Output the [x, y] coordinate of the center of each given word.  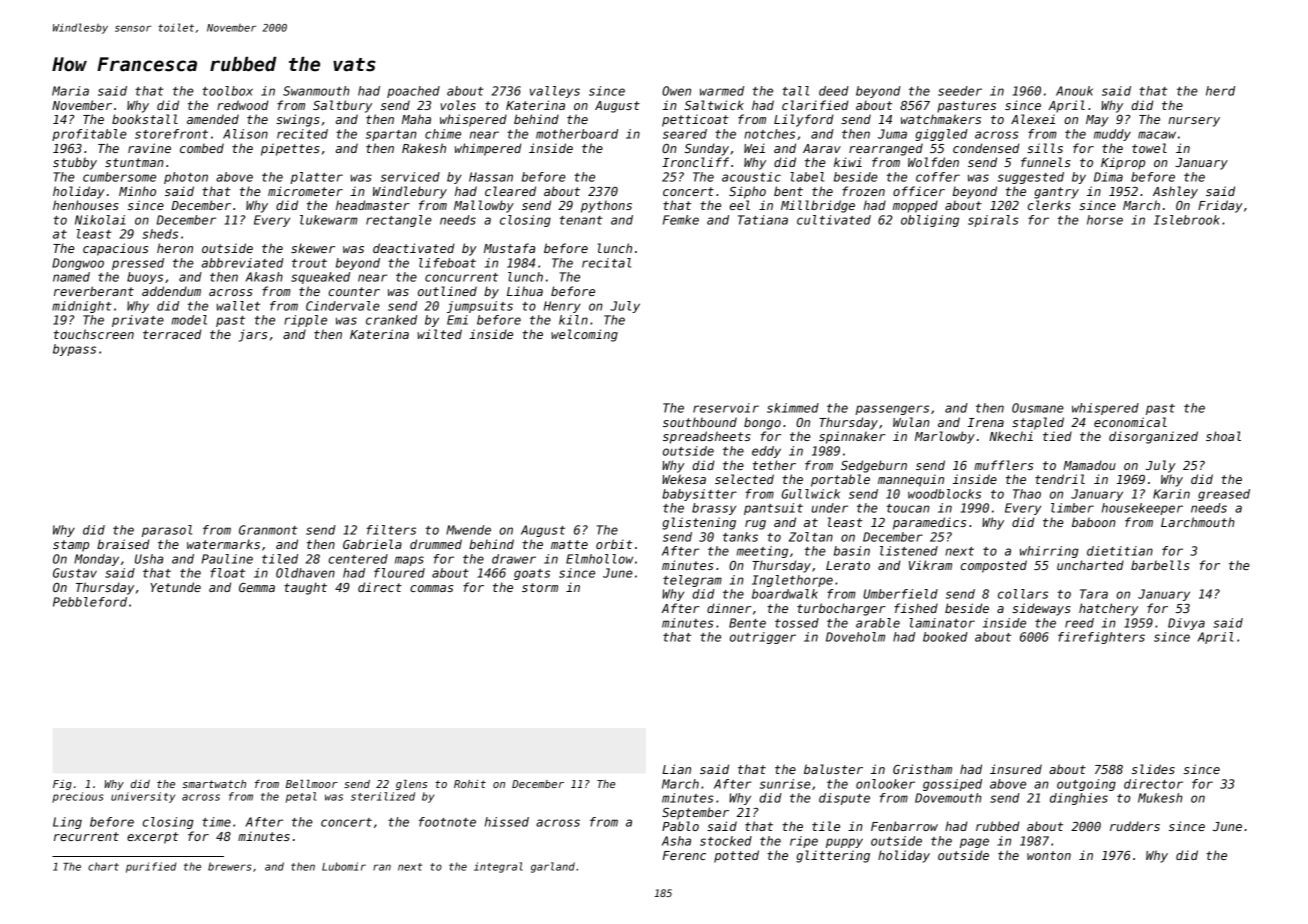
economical [1130, 422]
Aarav [822, 148]
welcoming [584, 335]
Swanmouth [316, 91]
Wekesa [684, 479]
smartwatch [214, 784]
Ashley [1175, 192]
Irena [986, 422]
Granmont [268, 530]
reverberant [94, 291]
